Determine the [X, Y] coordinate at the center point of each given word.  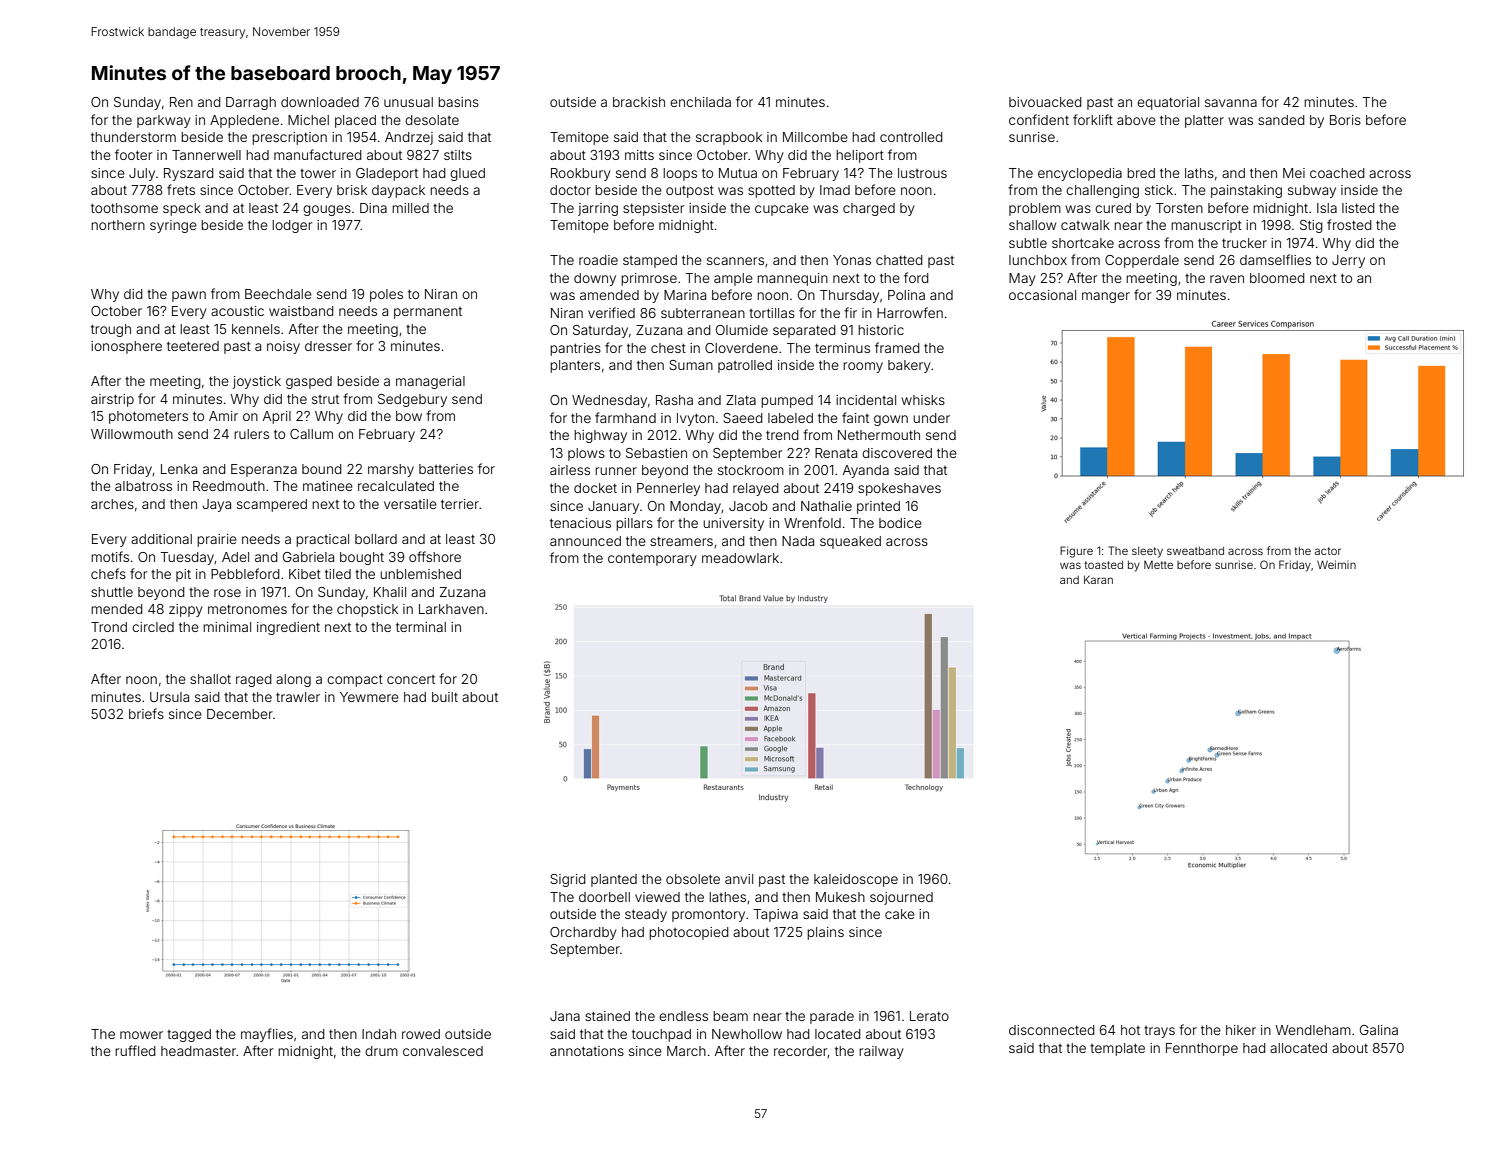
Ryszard [189, 174]
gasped [309, 382]
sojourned [901, 898]
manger [1106, 297]
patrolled [745, 366]
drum [381, 1051]
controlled [911, 137]
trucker [1244, 243]
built [445, 697]
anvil [739, 879]
